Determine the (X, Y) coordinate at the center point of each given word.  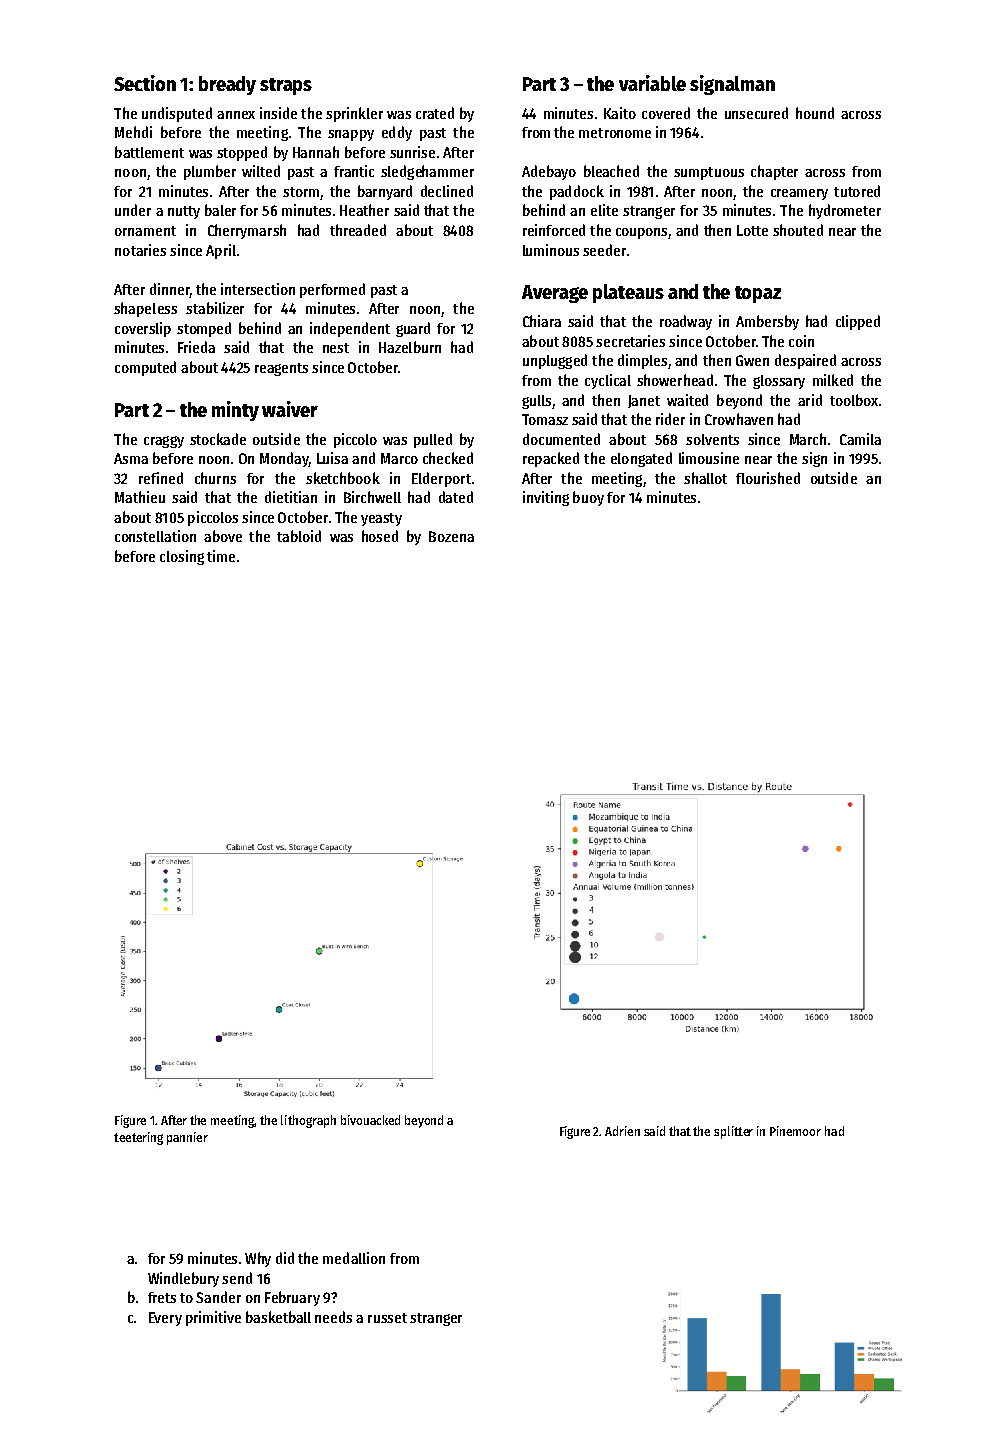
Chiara (542, 321)
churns (215, 478)
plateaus (628, 293)
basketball (278, 1317)
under (133, 210)
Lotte (752, 230)
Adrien (622, 1131)
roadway (686, 322)
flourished (768, 478)
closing (182, 557)
